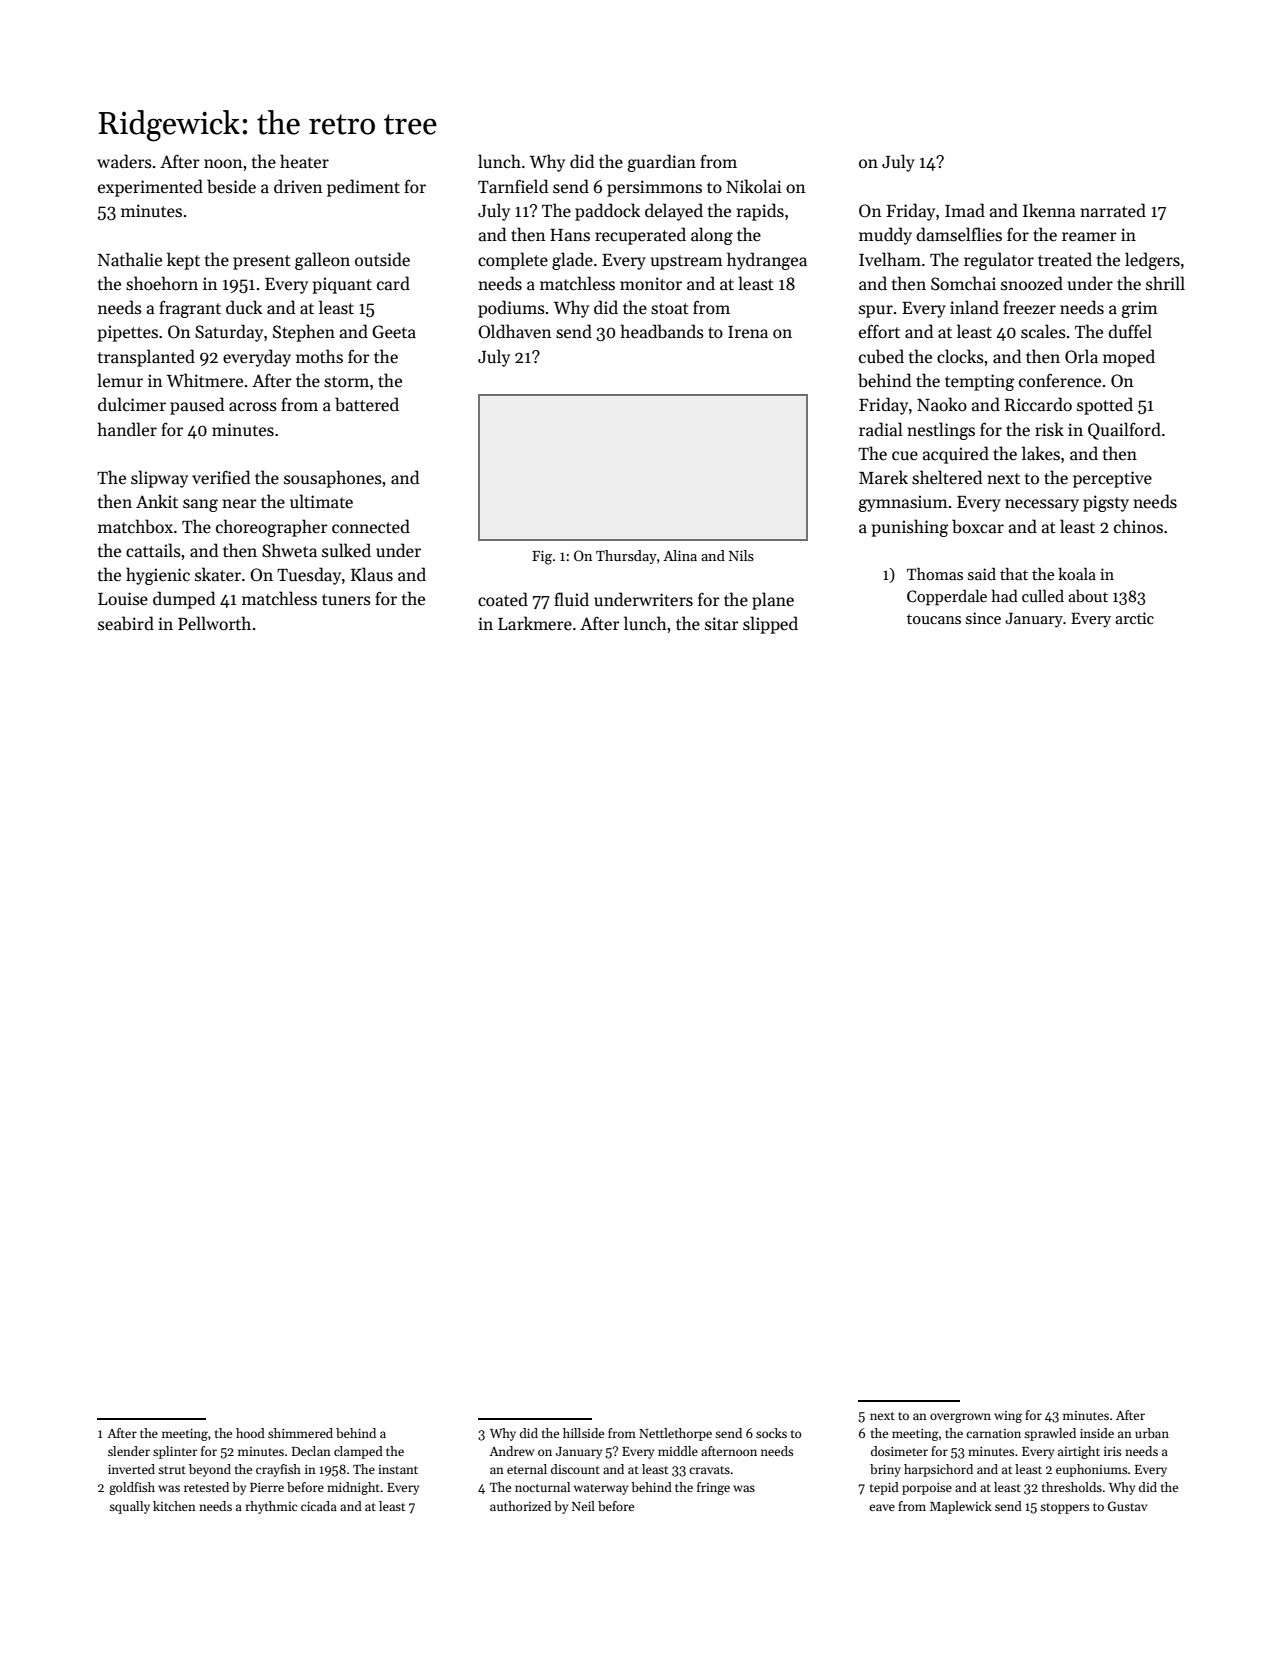  Describe the element at coordinates (983, 618) in the document. I see `since` at that location.
